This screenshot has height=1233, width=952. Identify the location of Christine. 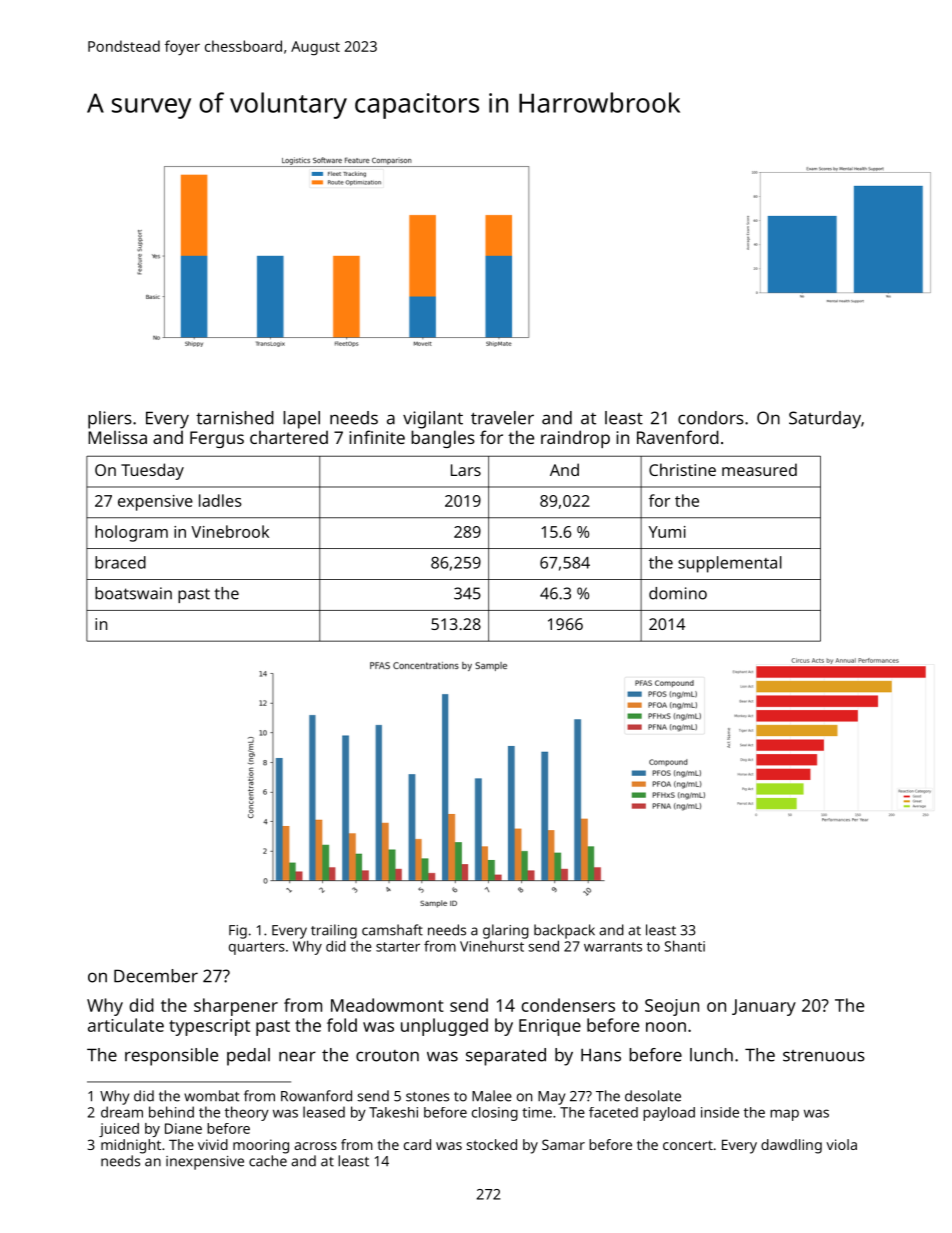
(682, 469).
